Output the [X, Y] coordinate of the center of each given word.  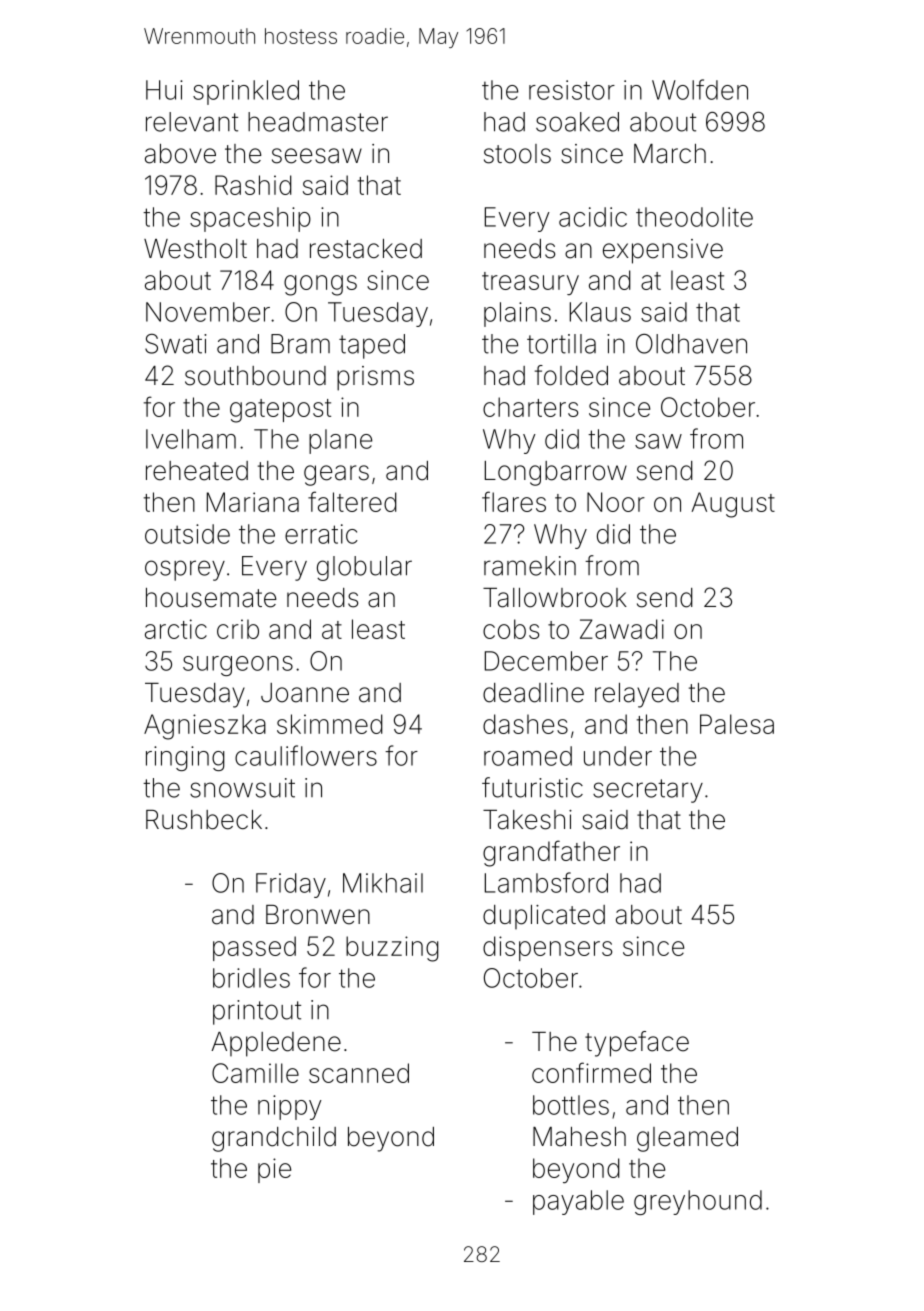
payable [578, 1202]
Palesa [737, 724]
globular [364, 568]
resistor [572, 90]
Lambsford [546, 882]
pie [274, 1170]
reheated [197, 471]
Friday [291, 885]
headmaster [318, 122]
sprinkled [246, 92]
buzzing [392, 949]
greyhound [698, 1202]
